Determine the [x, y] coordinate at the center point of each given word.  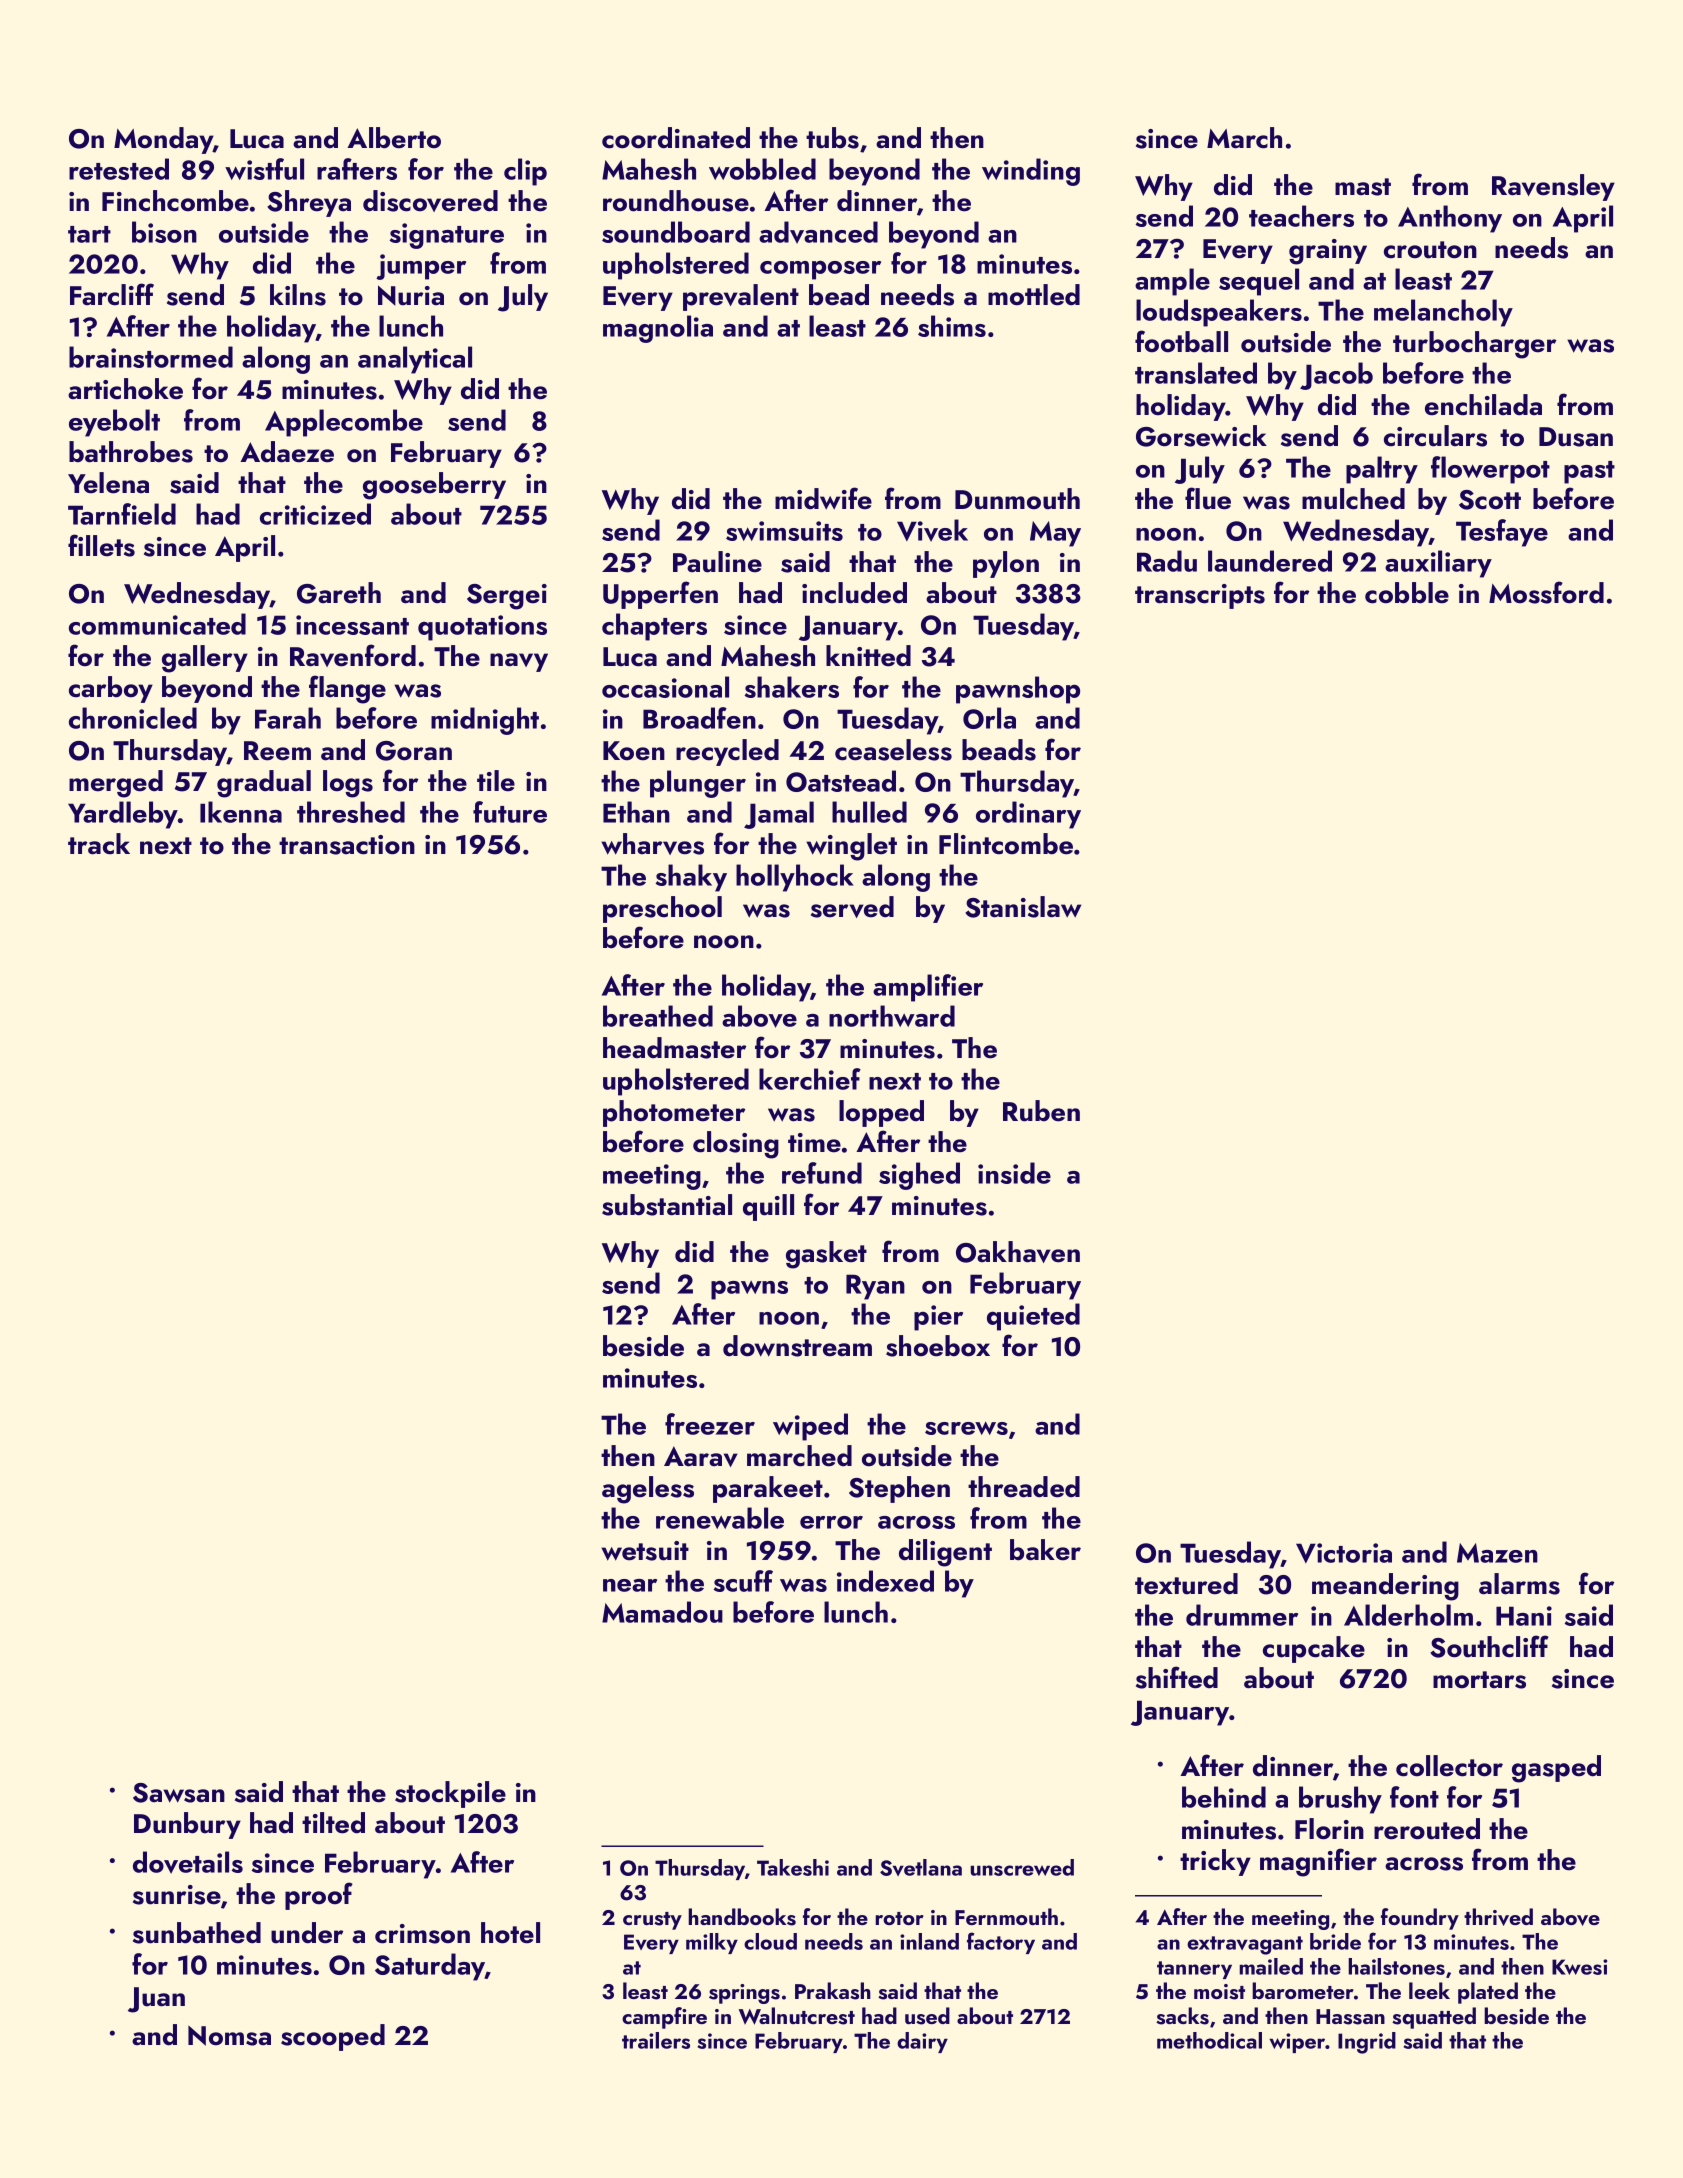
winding [1031, 172]
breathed [658, 1016]
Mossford [1546, 592]
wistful [264, 169]
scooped [333, 2037]
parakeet [768, 1489]
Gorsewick [1201, 436]
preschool [662, 909]
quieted [1033, 1317]
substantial [667, 1205]
